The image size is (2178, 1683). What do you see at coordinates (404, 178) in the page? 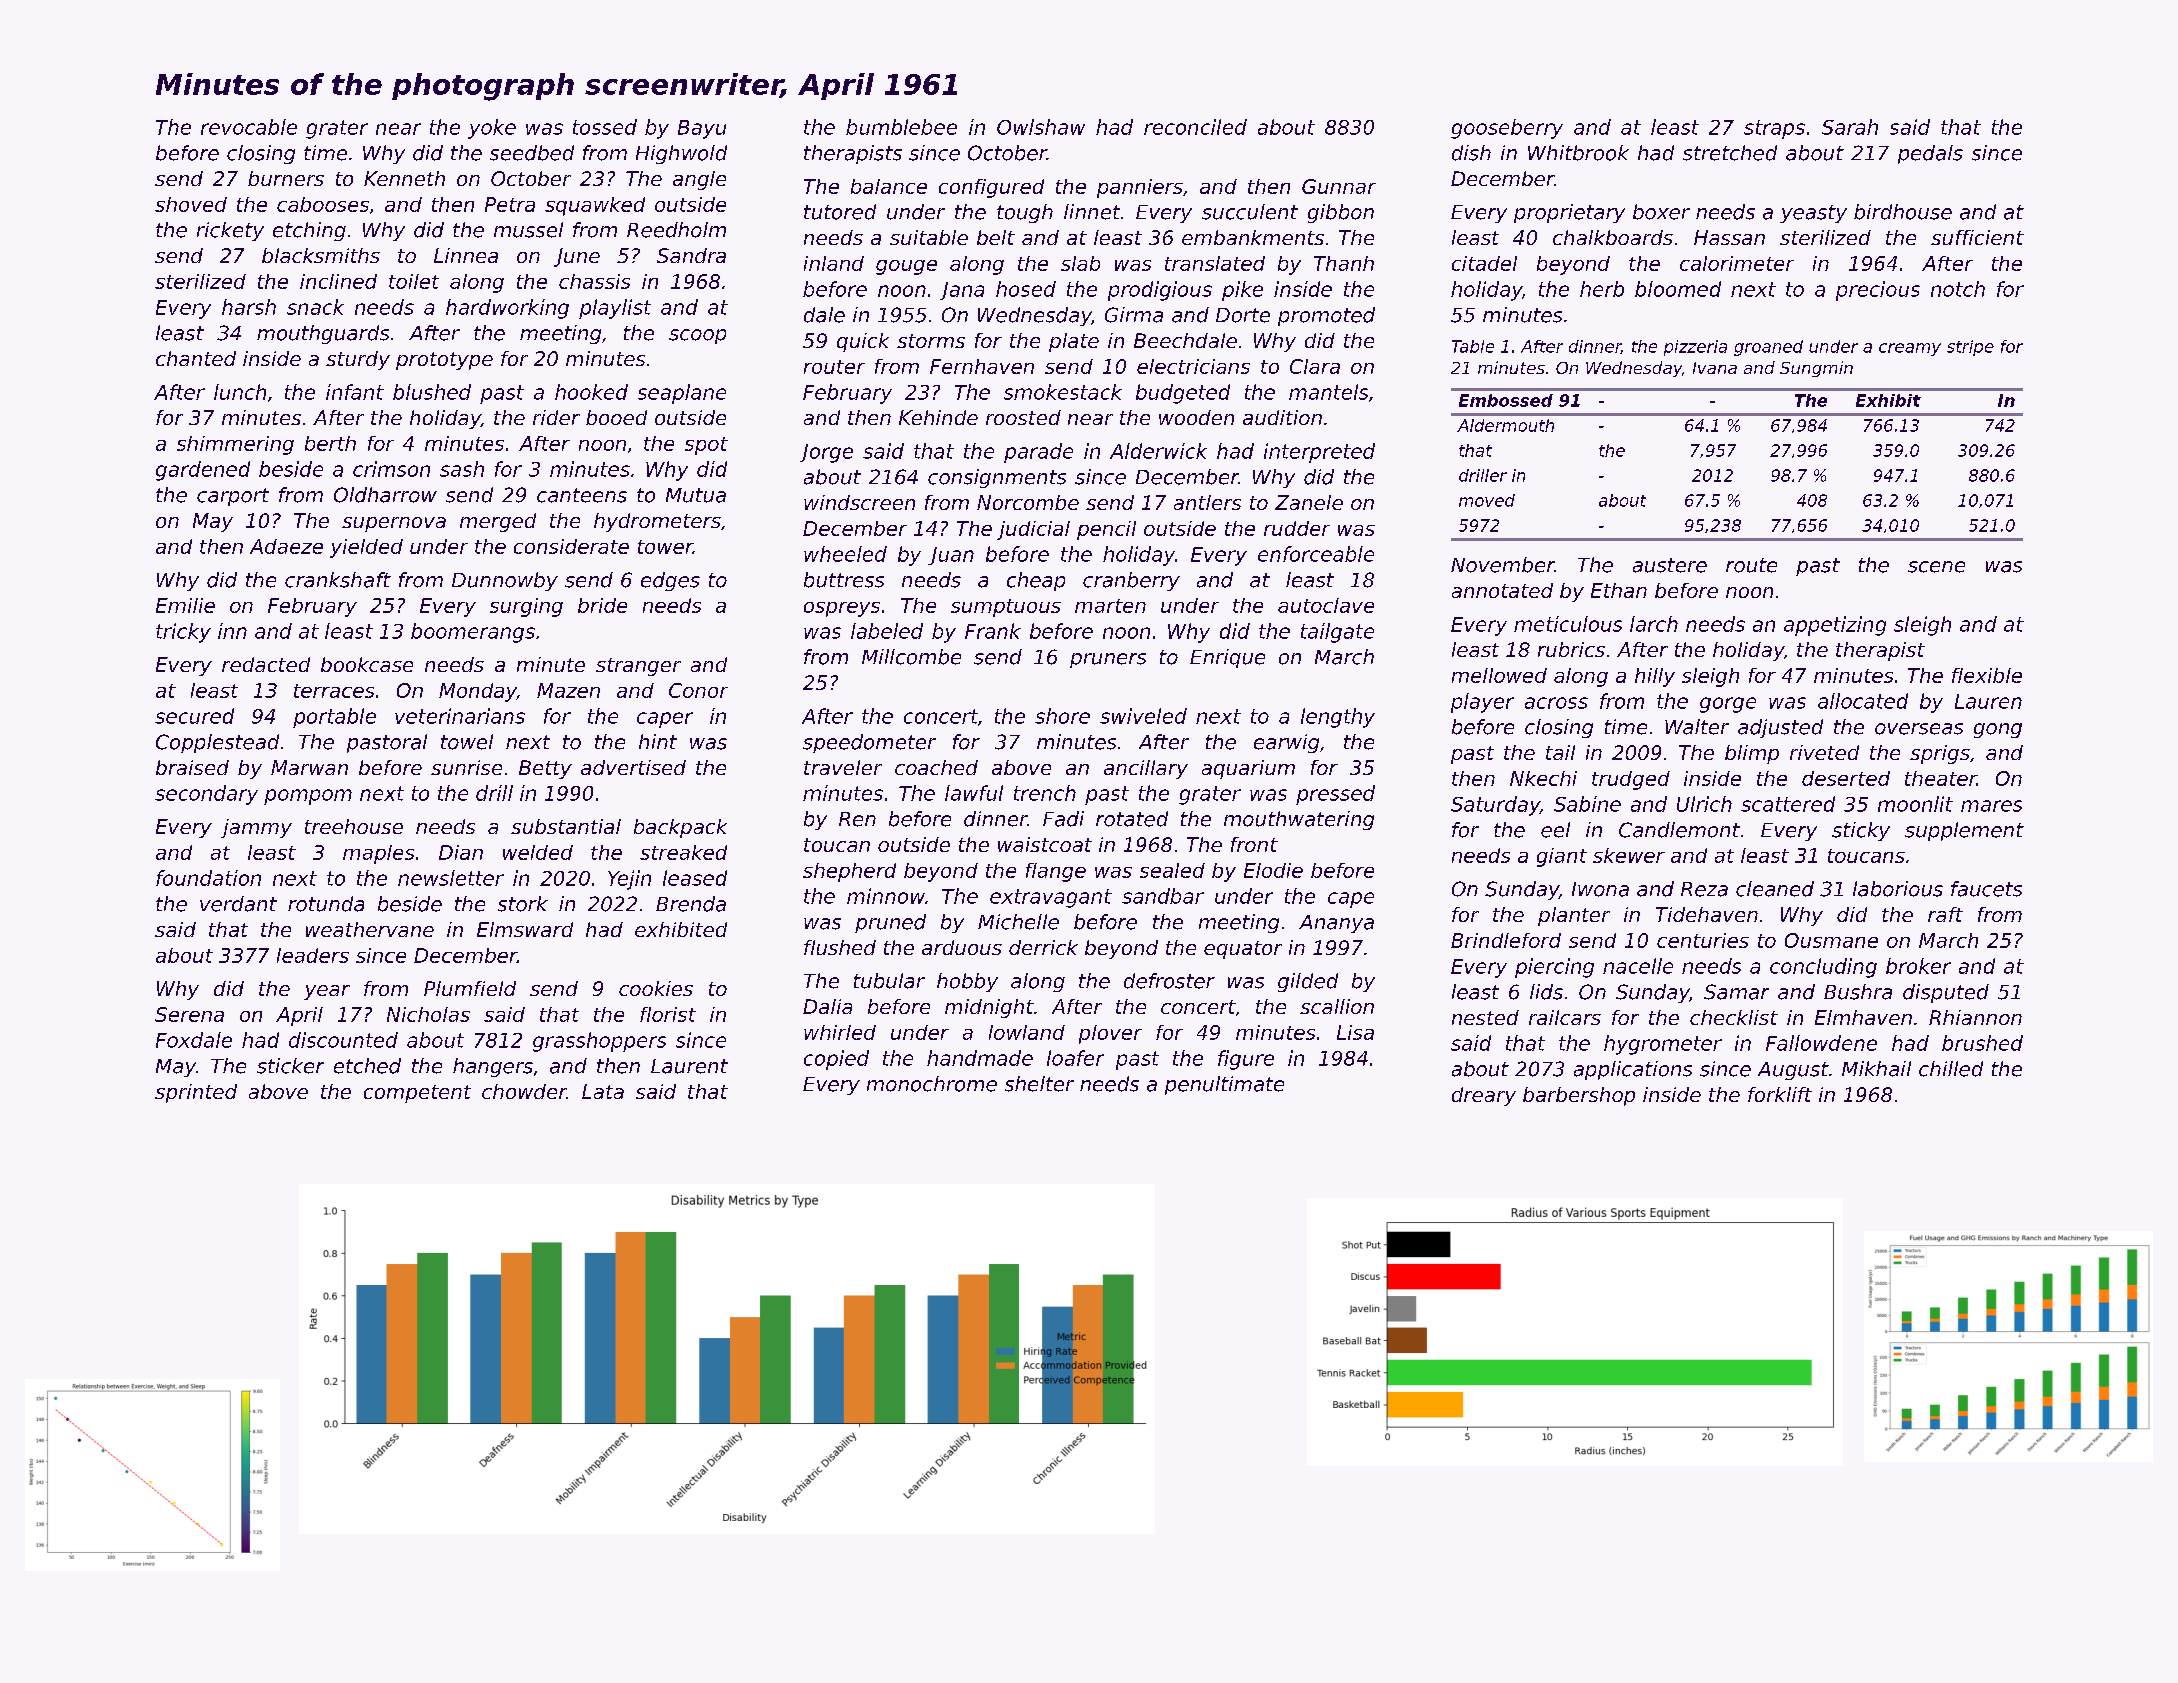
I see `Kenneth` at bounding box center [404, 178].
